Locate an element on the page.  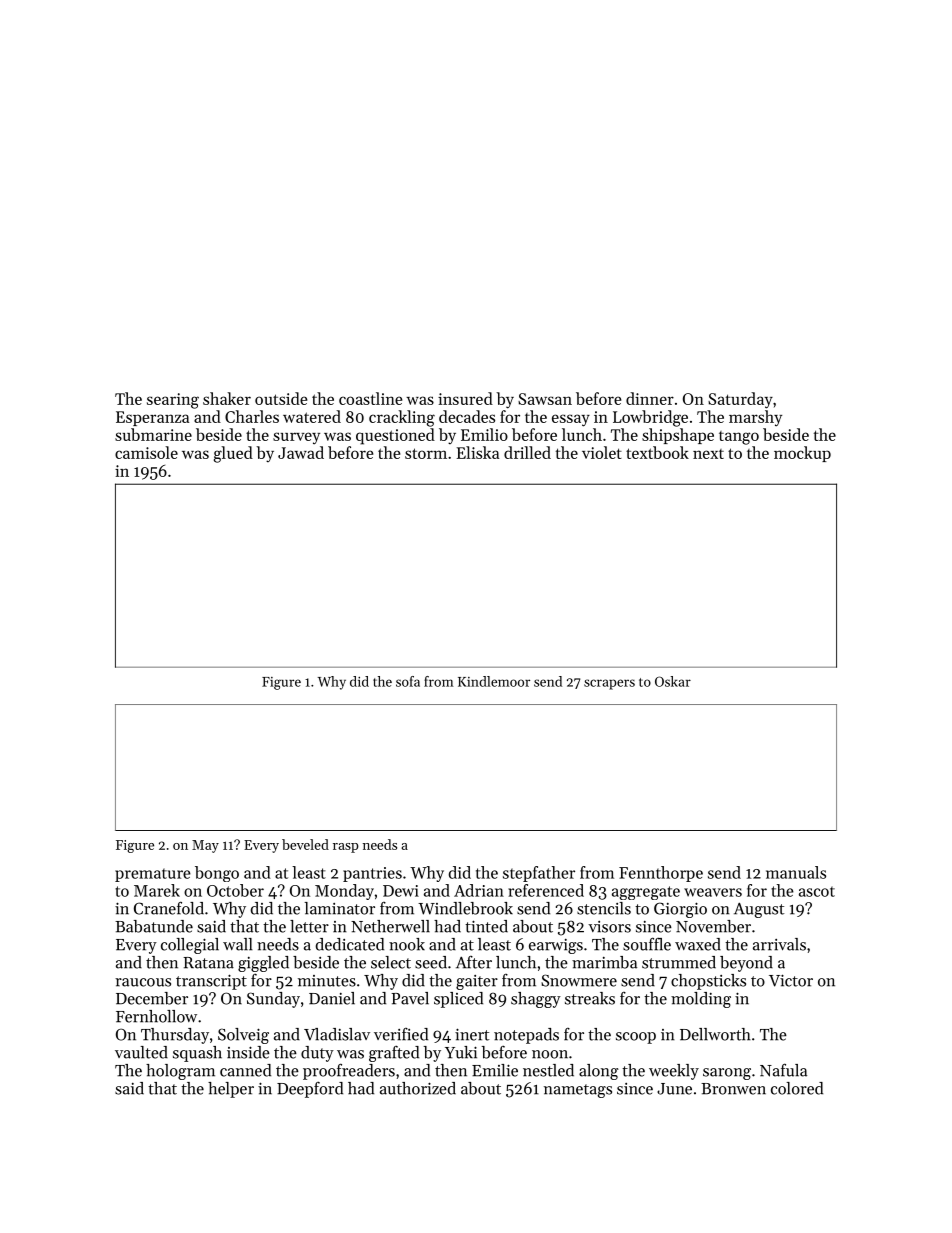
helper is located at coordinates (231, 1090).
